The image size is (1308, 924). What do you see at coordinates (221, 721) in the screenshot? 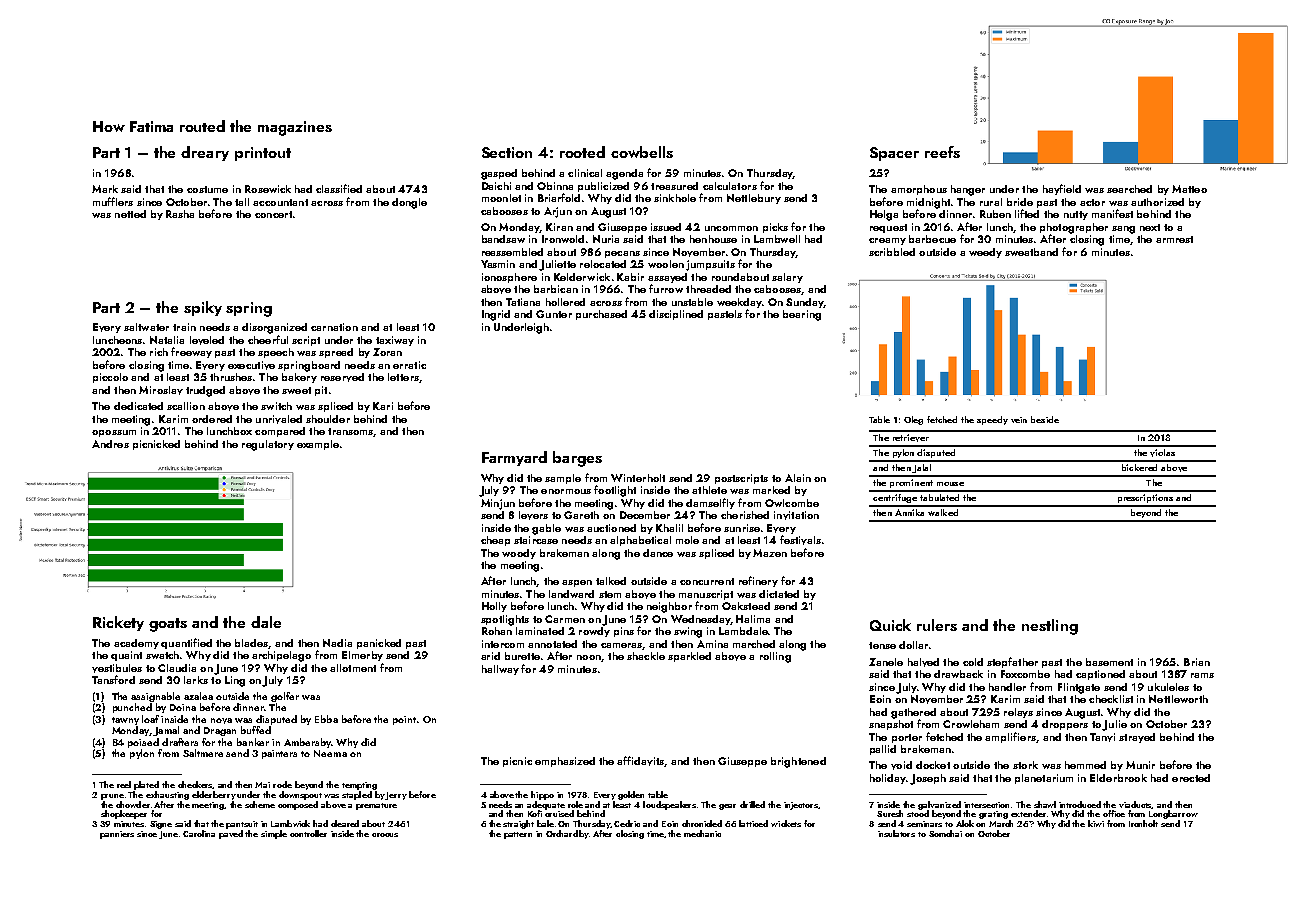
I see `nova` at bounding box center [221, 721].
